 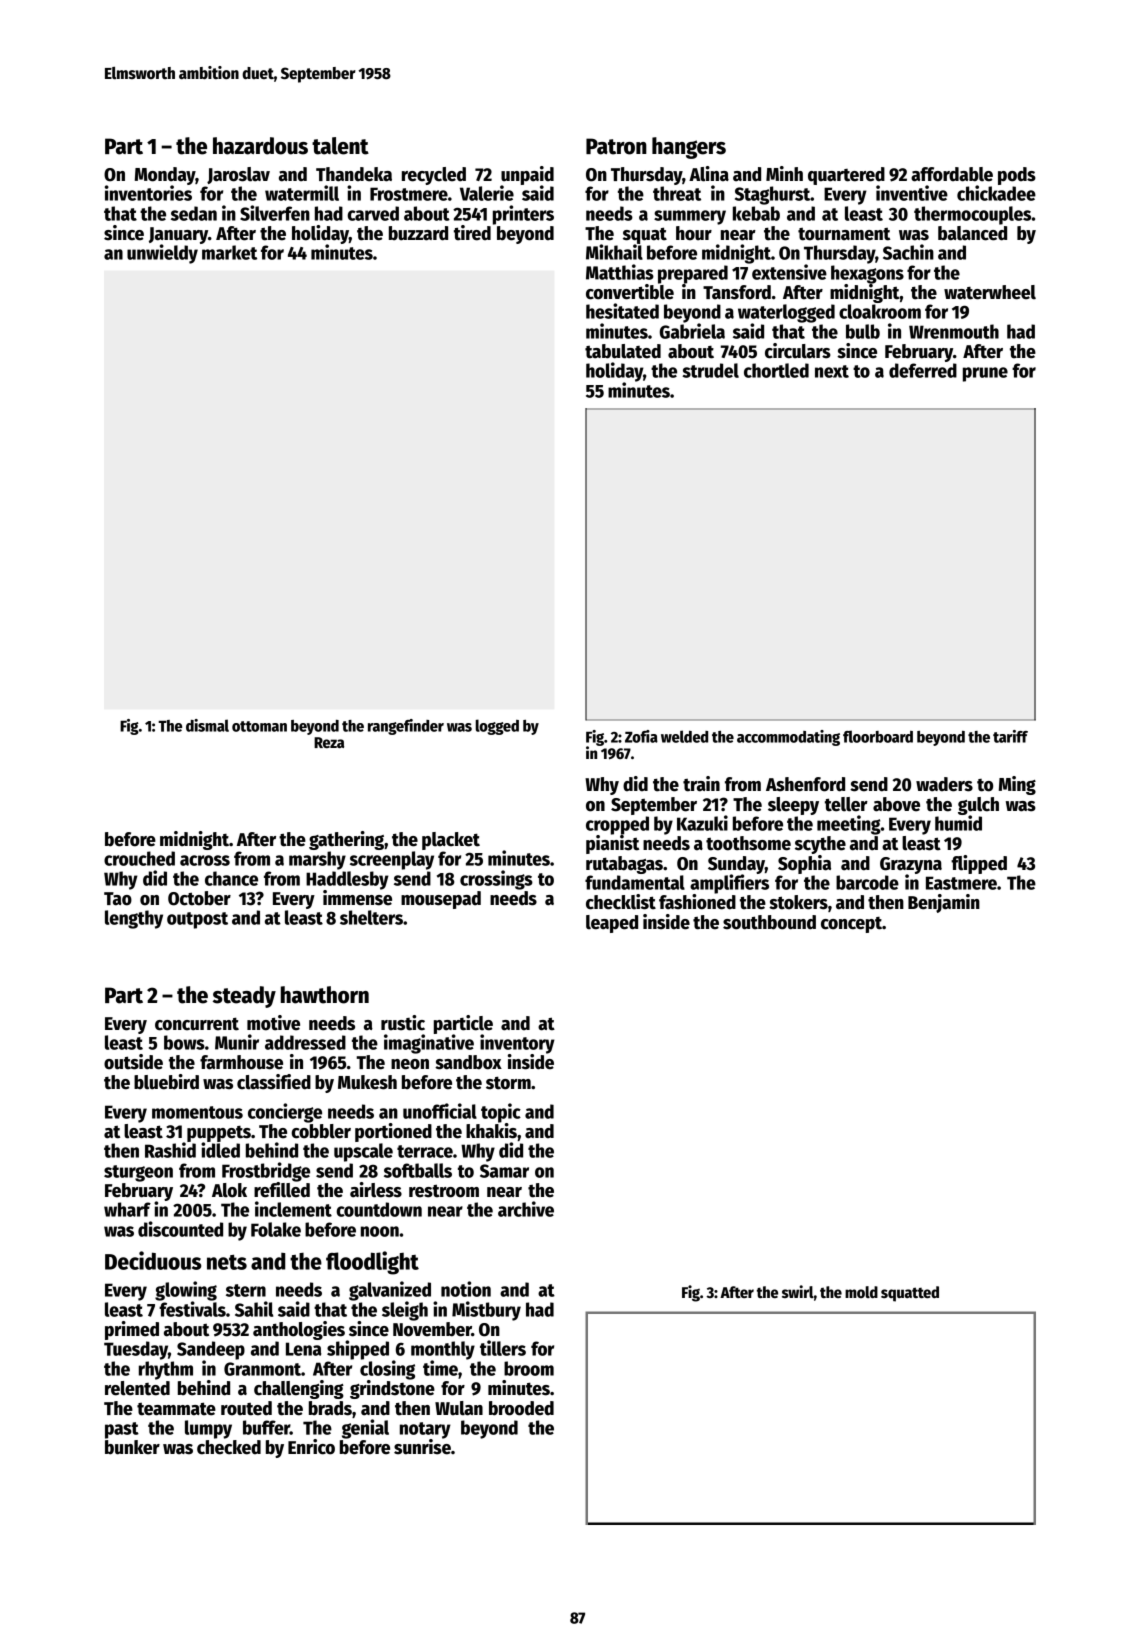 What do you see at coordinates (961, 883) in the image?
I see `Eastmere` at bounding box center [961, 883].
